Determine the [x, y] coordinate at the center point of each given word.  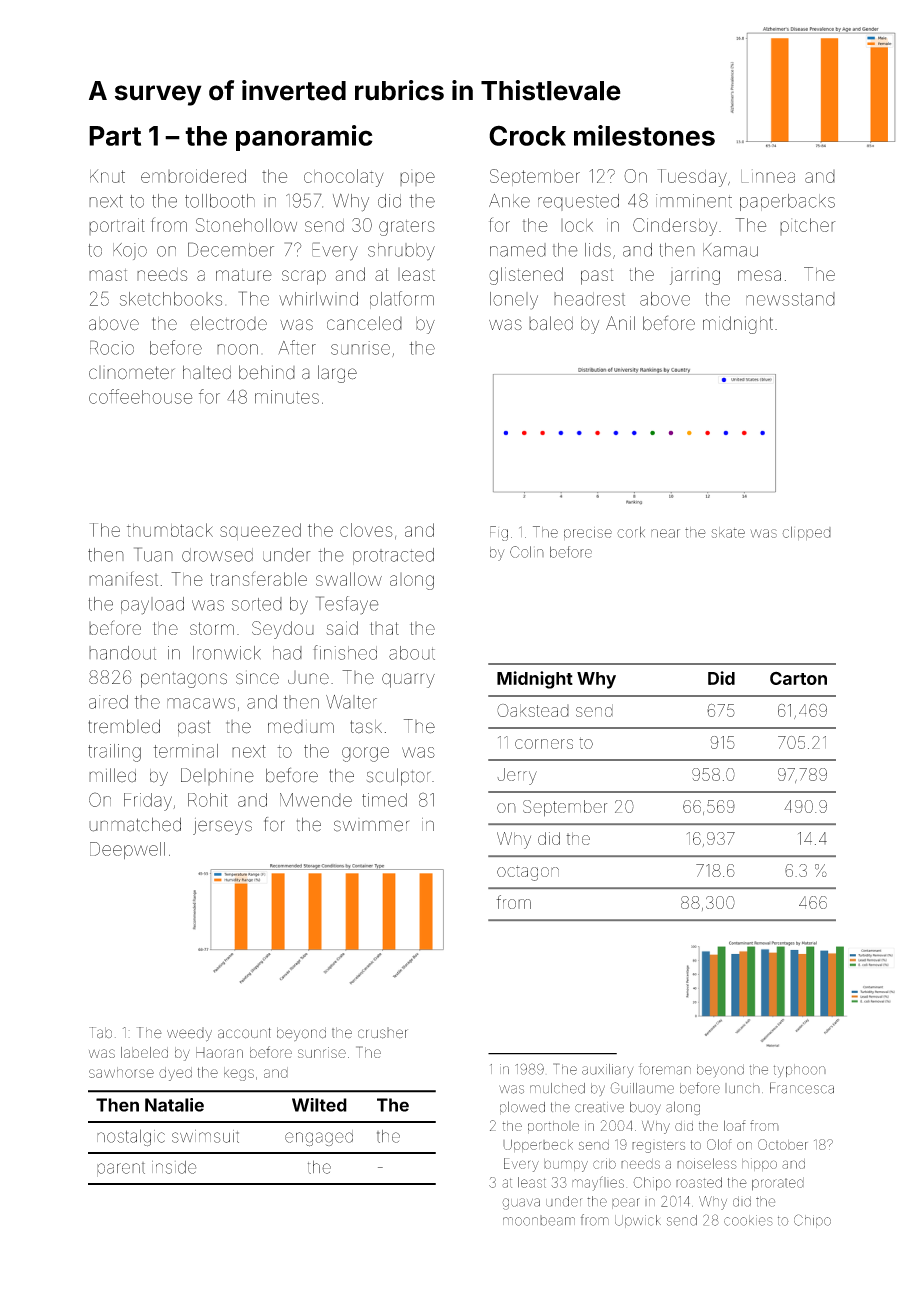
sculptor [399, 777]
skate [728, 532]
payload [152, 606]
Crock [527, 135]
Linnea [768, 176]
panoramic [304, 138]
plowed [522, 1108]
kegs [239, 1074]
